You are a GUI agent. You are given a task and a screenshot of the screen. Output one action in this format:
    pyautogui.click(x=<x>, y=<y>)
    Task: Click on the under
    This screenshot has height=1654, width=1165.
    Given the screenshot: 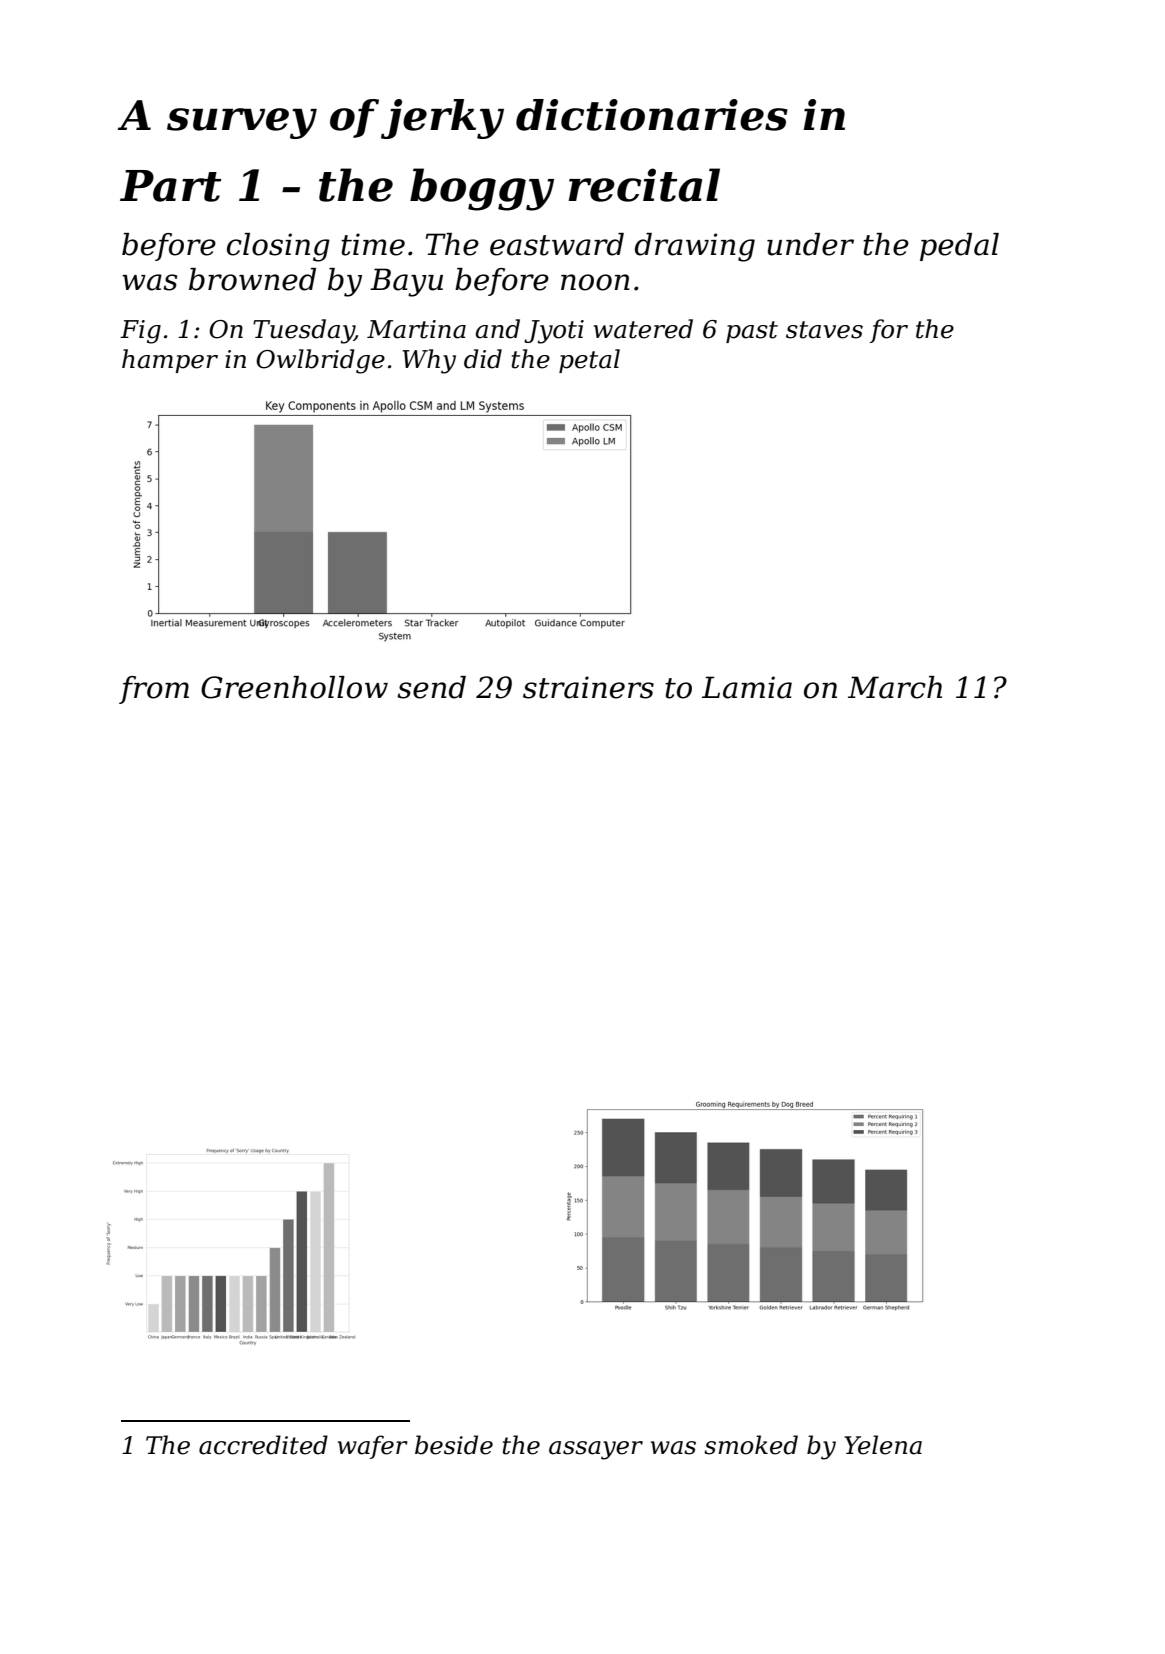 What is the action you would take?
    pyautogui.click(x=810, y=244)
